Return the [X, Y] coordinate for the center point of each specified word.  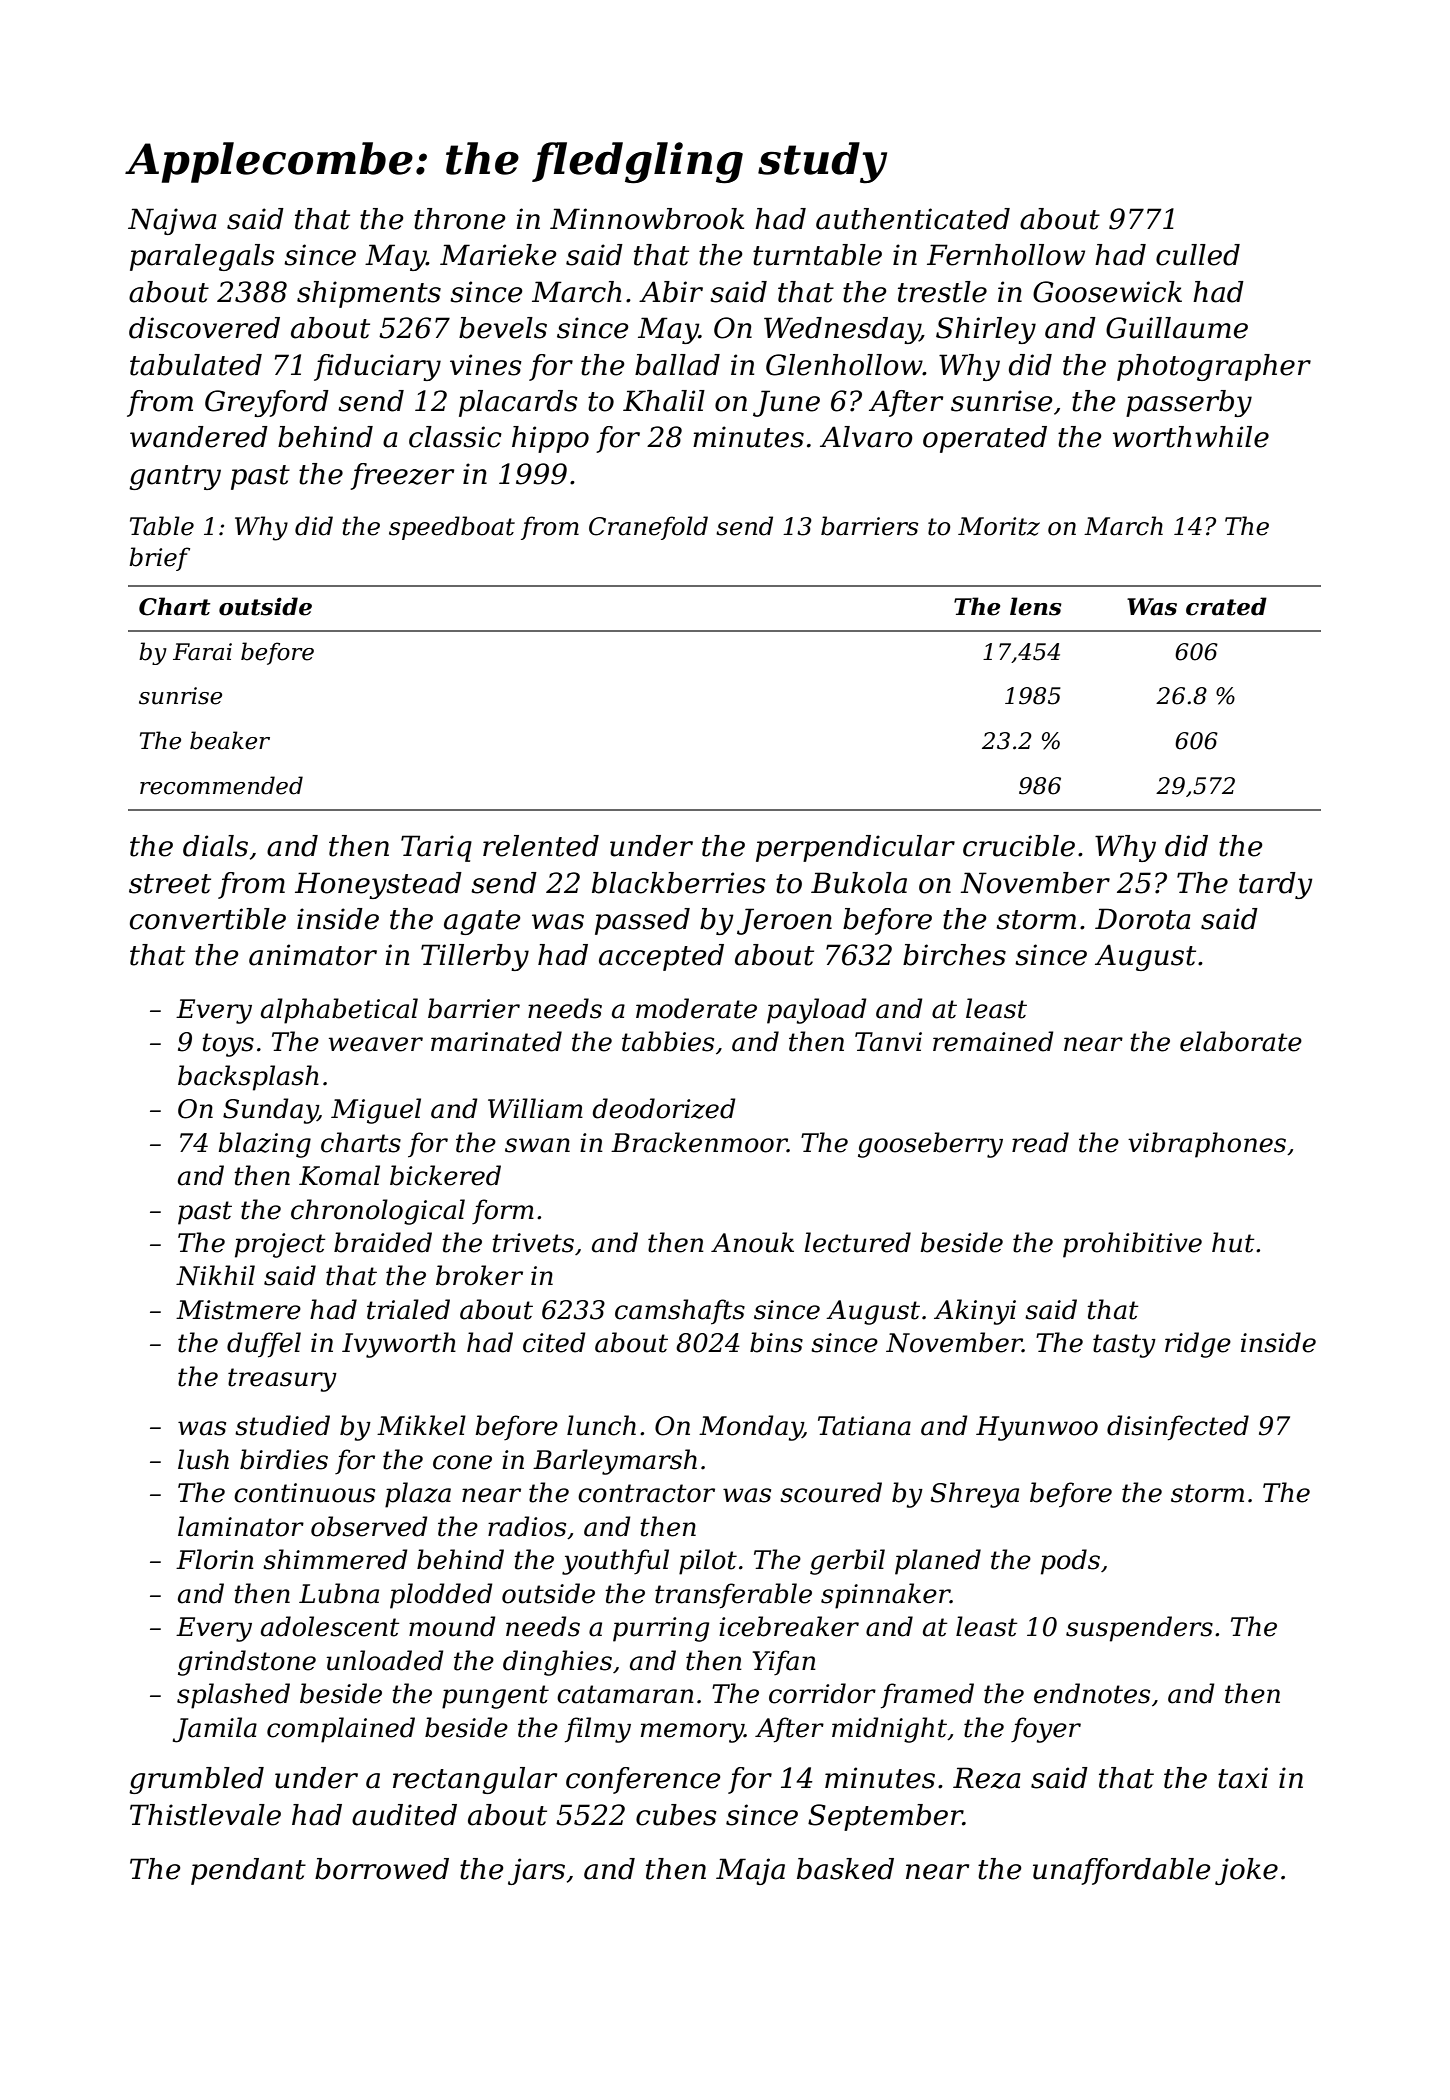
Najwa [172, 221]
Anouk [752, 1242]
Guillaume [1177, 328]
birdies [284, 1459]
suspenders [1139, 1629]
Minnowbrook [647, 219]
